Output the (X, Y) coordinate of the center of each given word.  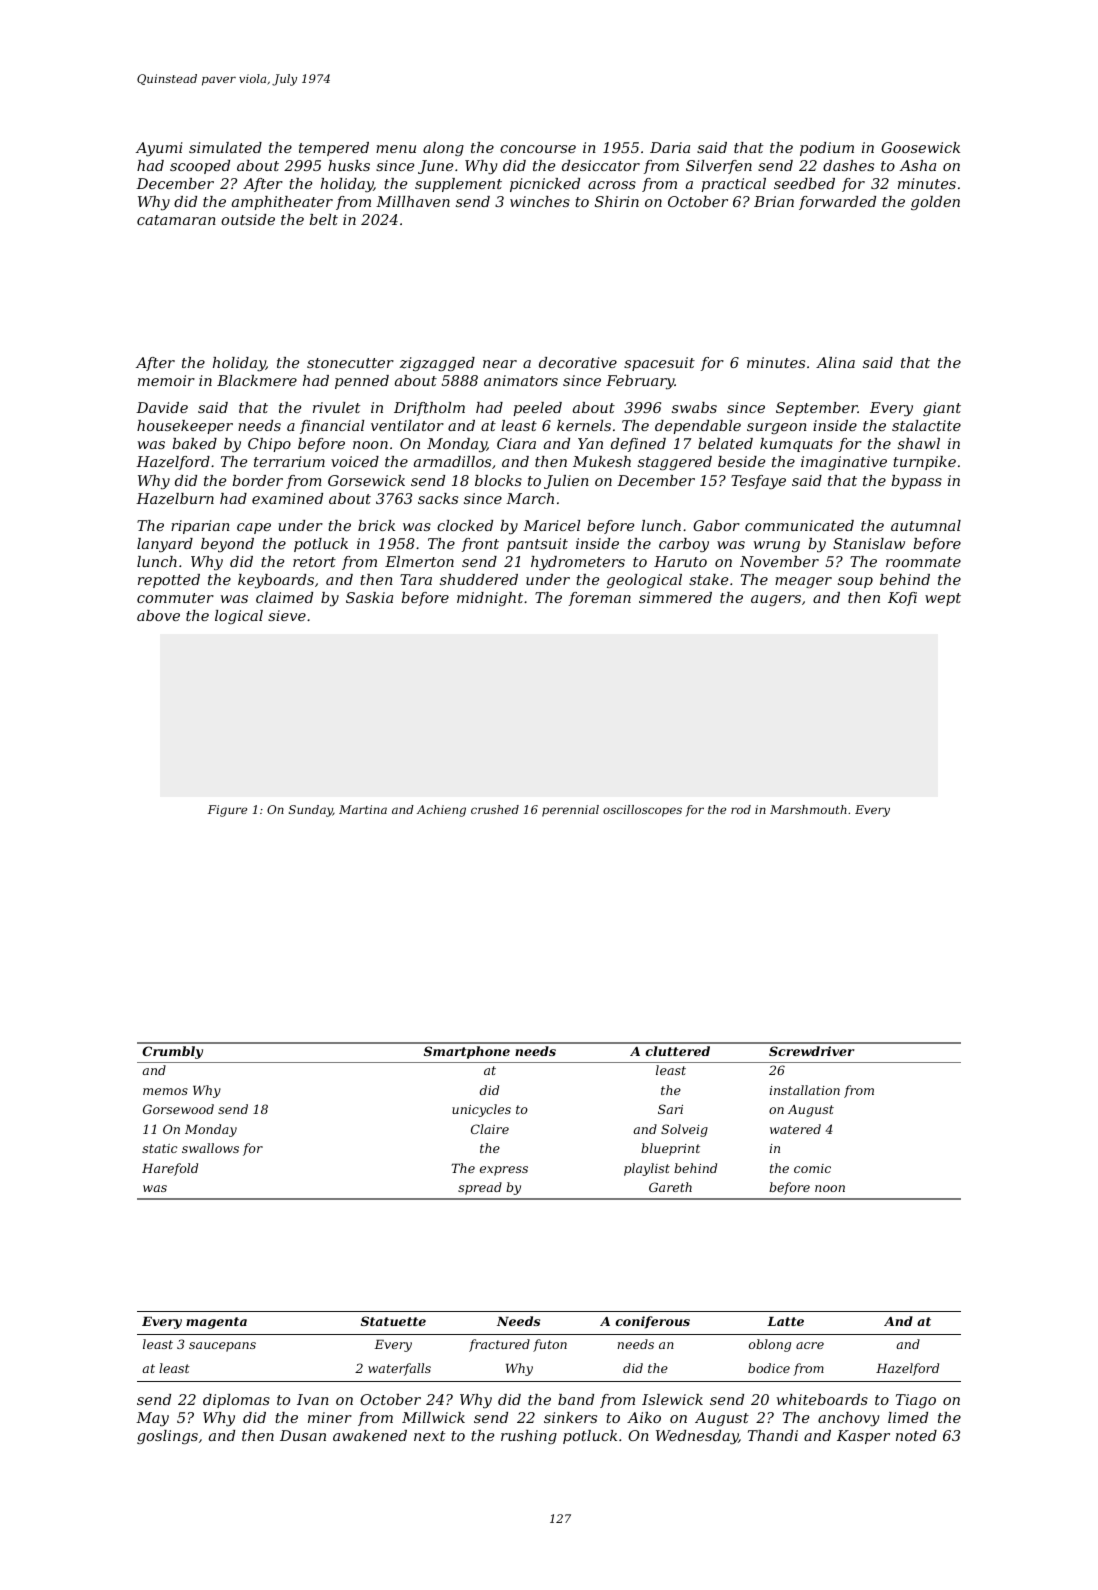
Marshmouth (808, 809)
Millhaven (413, 201)
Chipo (269, 445)
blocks (498, 480)
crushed (495, 809)
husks (349, 165)
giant (942, 409)
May (152, 1419)
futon (550, 1345)
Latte (785, 1321)
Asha (918, 165)
